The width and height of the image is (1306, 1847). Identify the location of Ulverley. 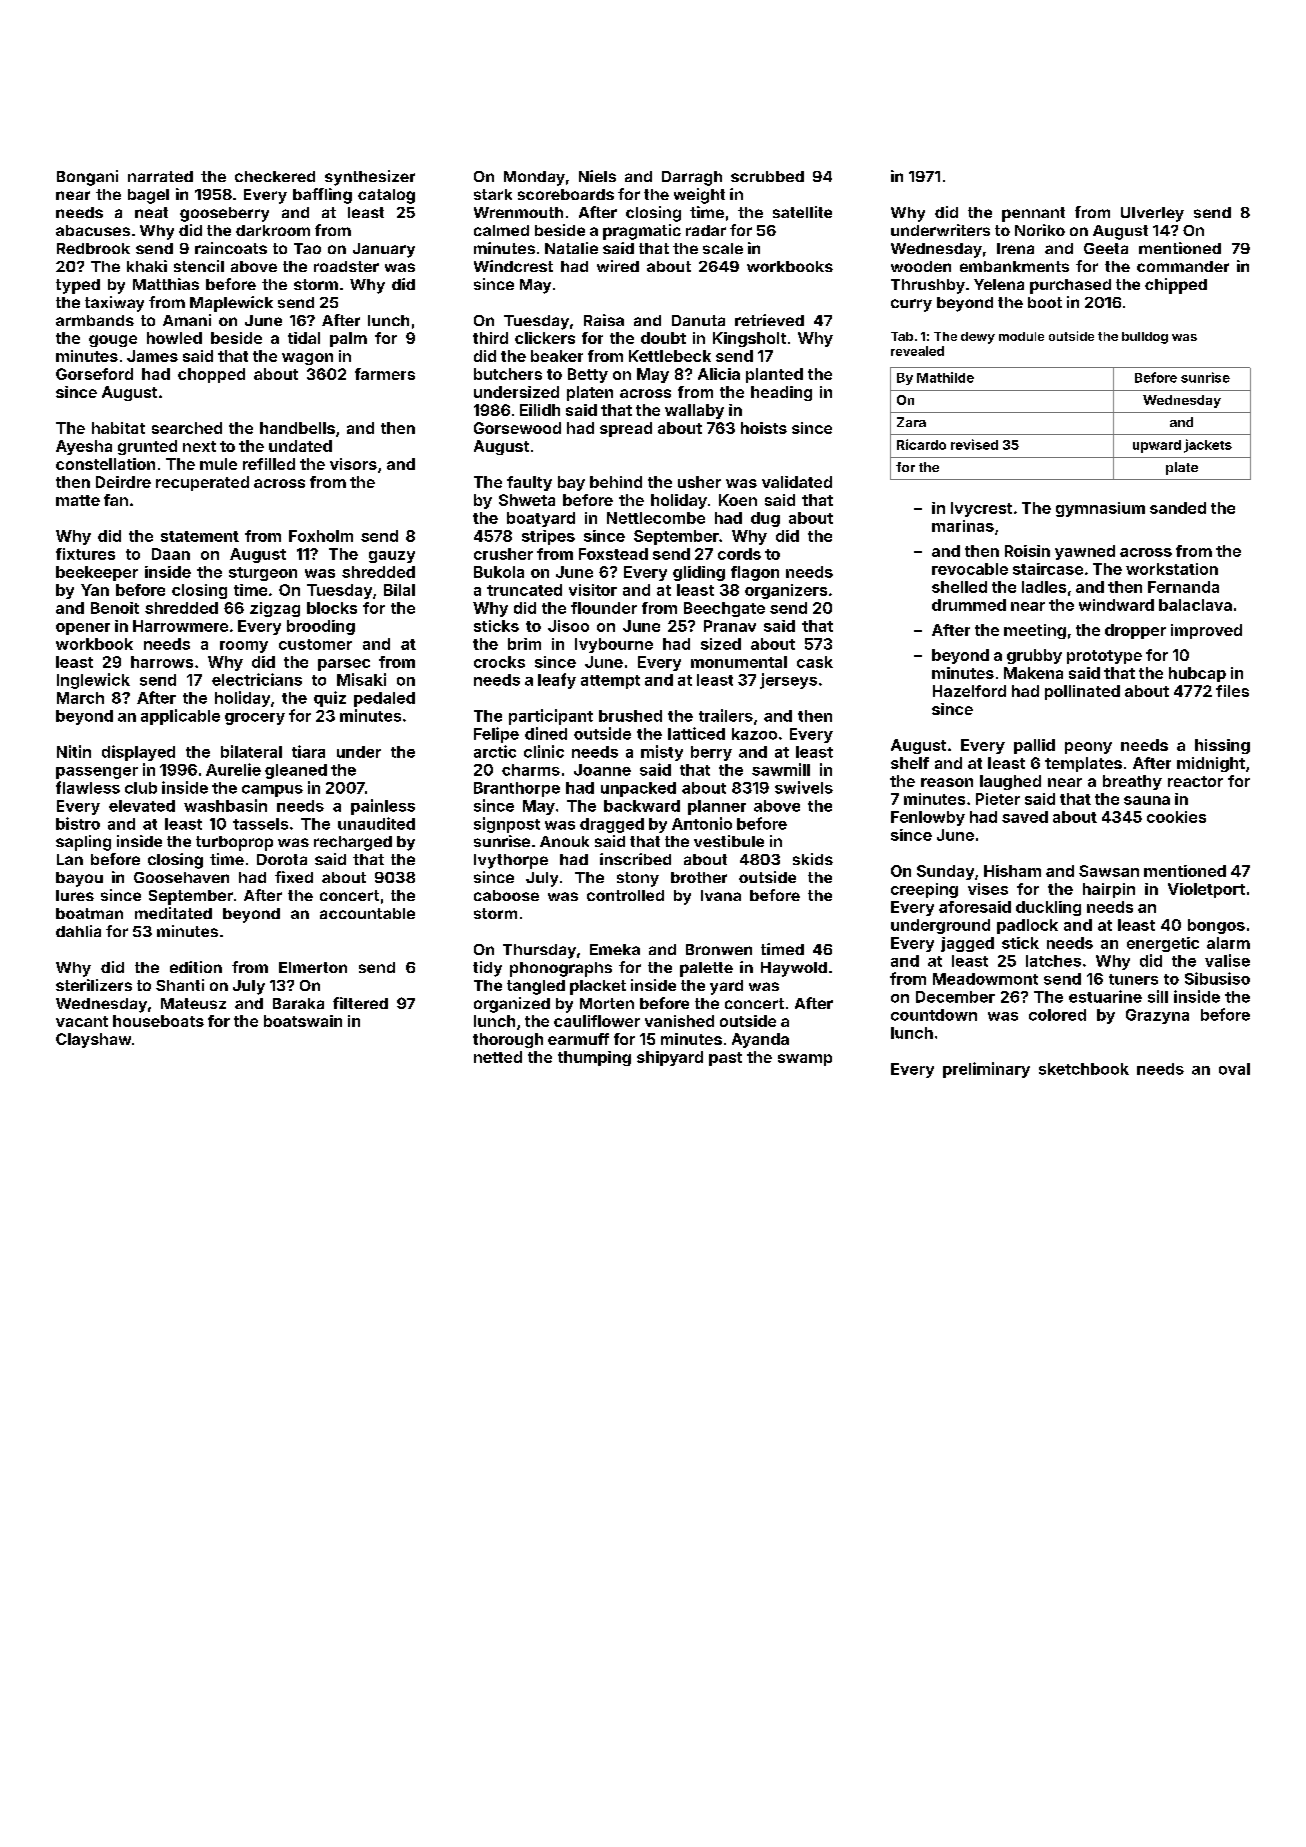
(1152, 214).
